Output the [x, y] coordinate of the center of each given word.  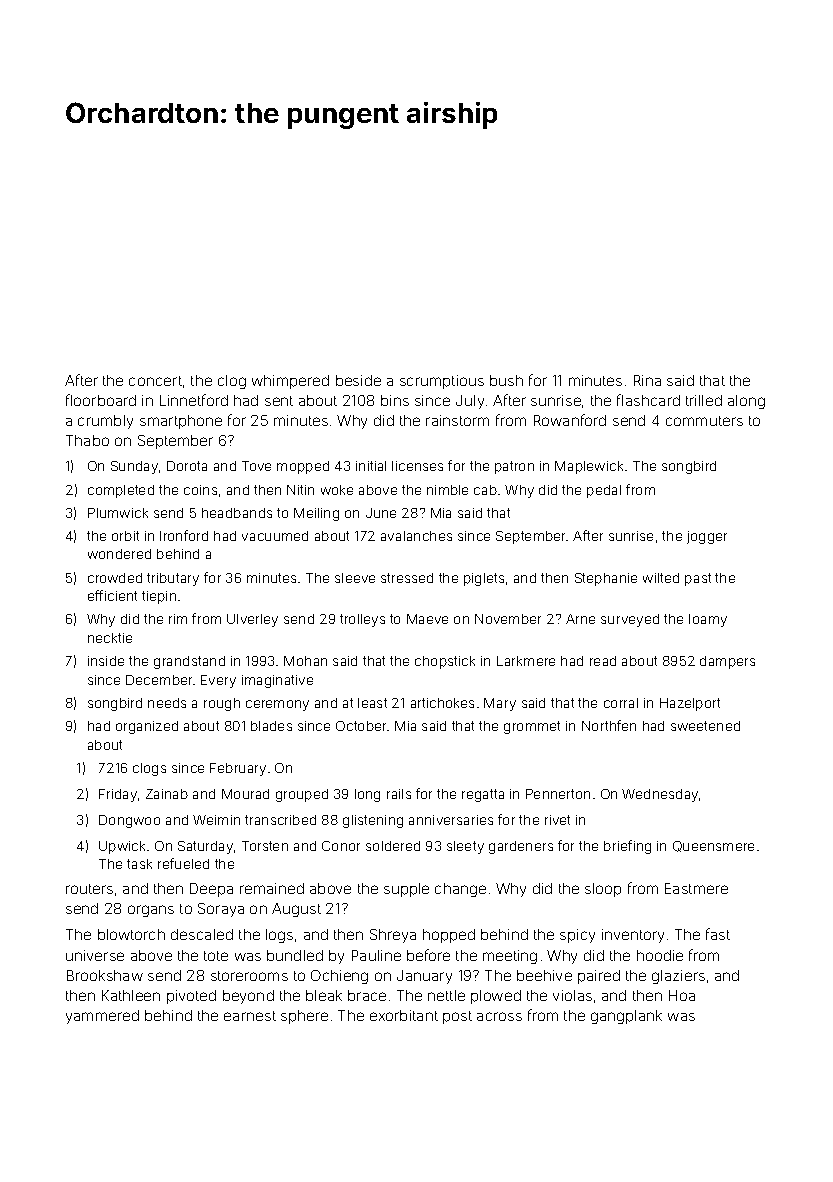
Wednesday [660, 795]
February [238, 769]
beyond [248, 997]
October [361, 726]
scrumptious [442, 382]
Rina [647, 380]
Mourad [245, 794]
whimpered [290, 382]
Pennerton [558, 794]
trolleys [362, 620]
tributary [173, 579]
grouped [302, 795]
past [698, 579]
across [499, 1016]
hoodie [660, 955]
